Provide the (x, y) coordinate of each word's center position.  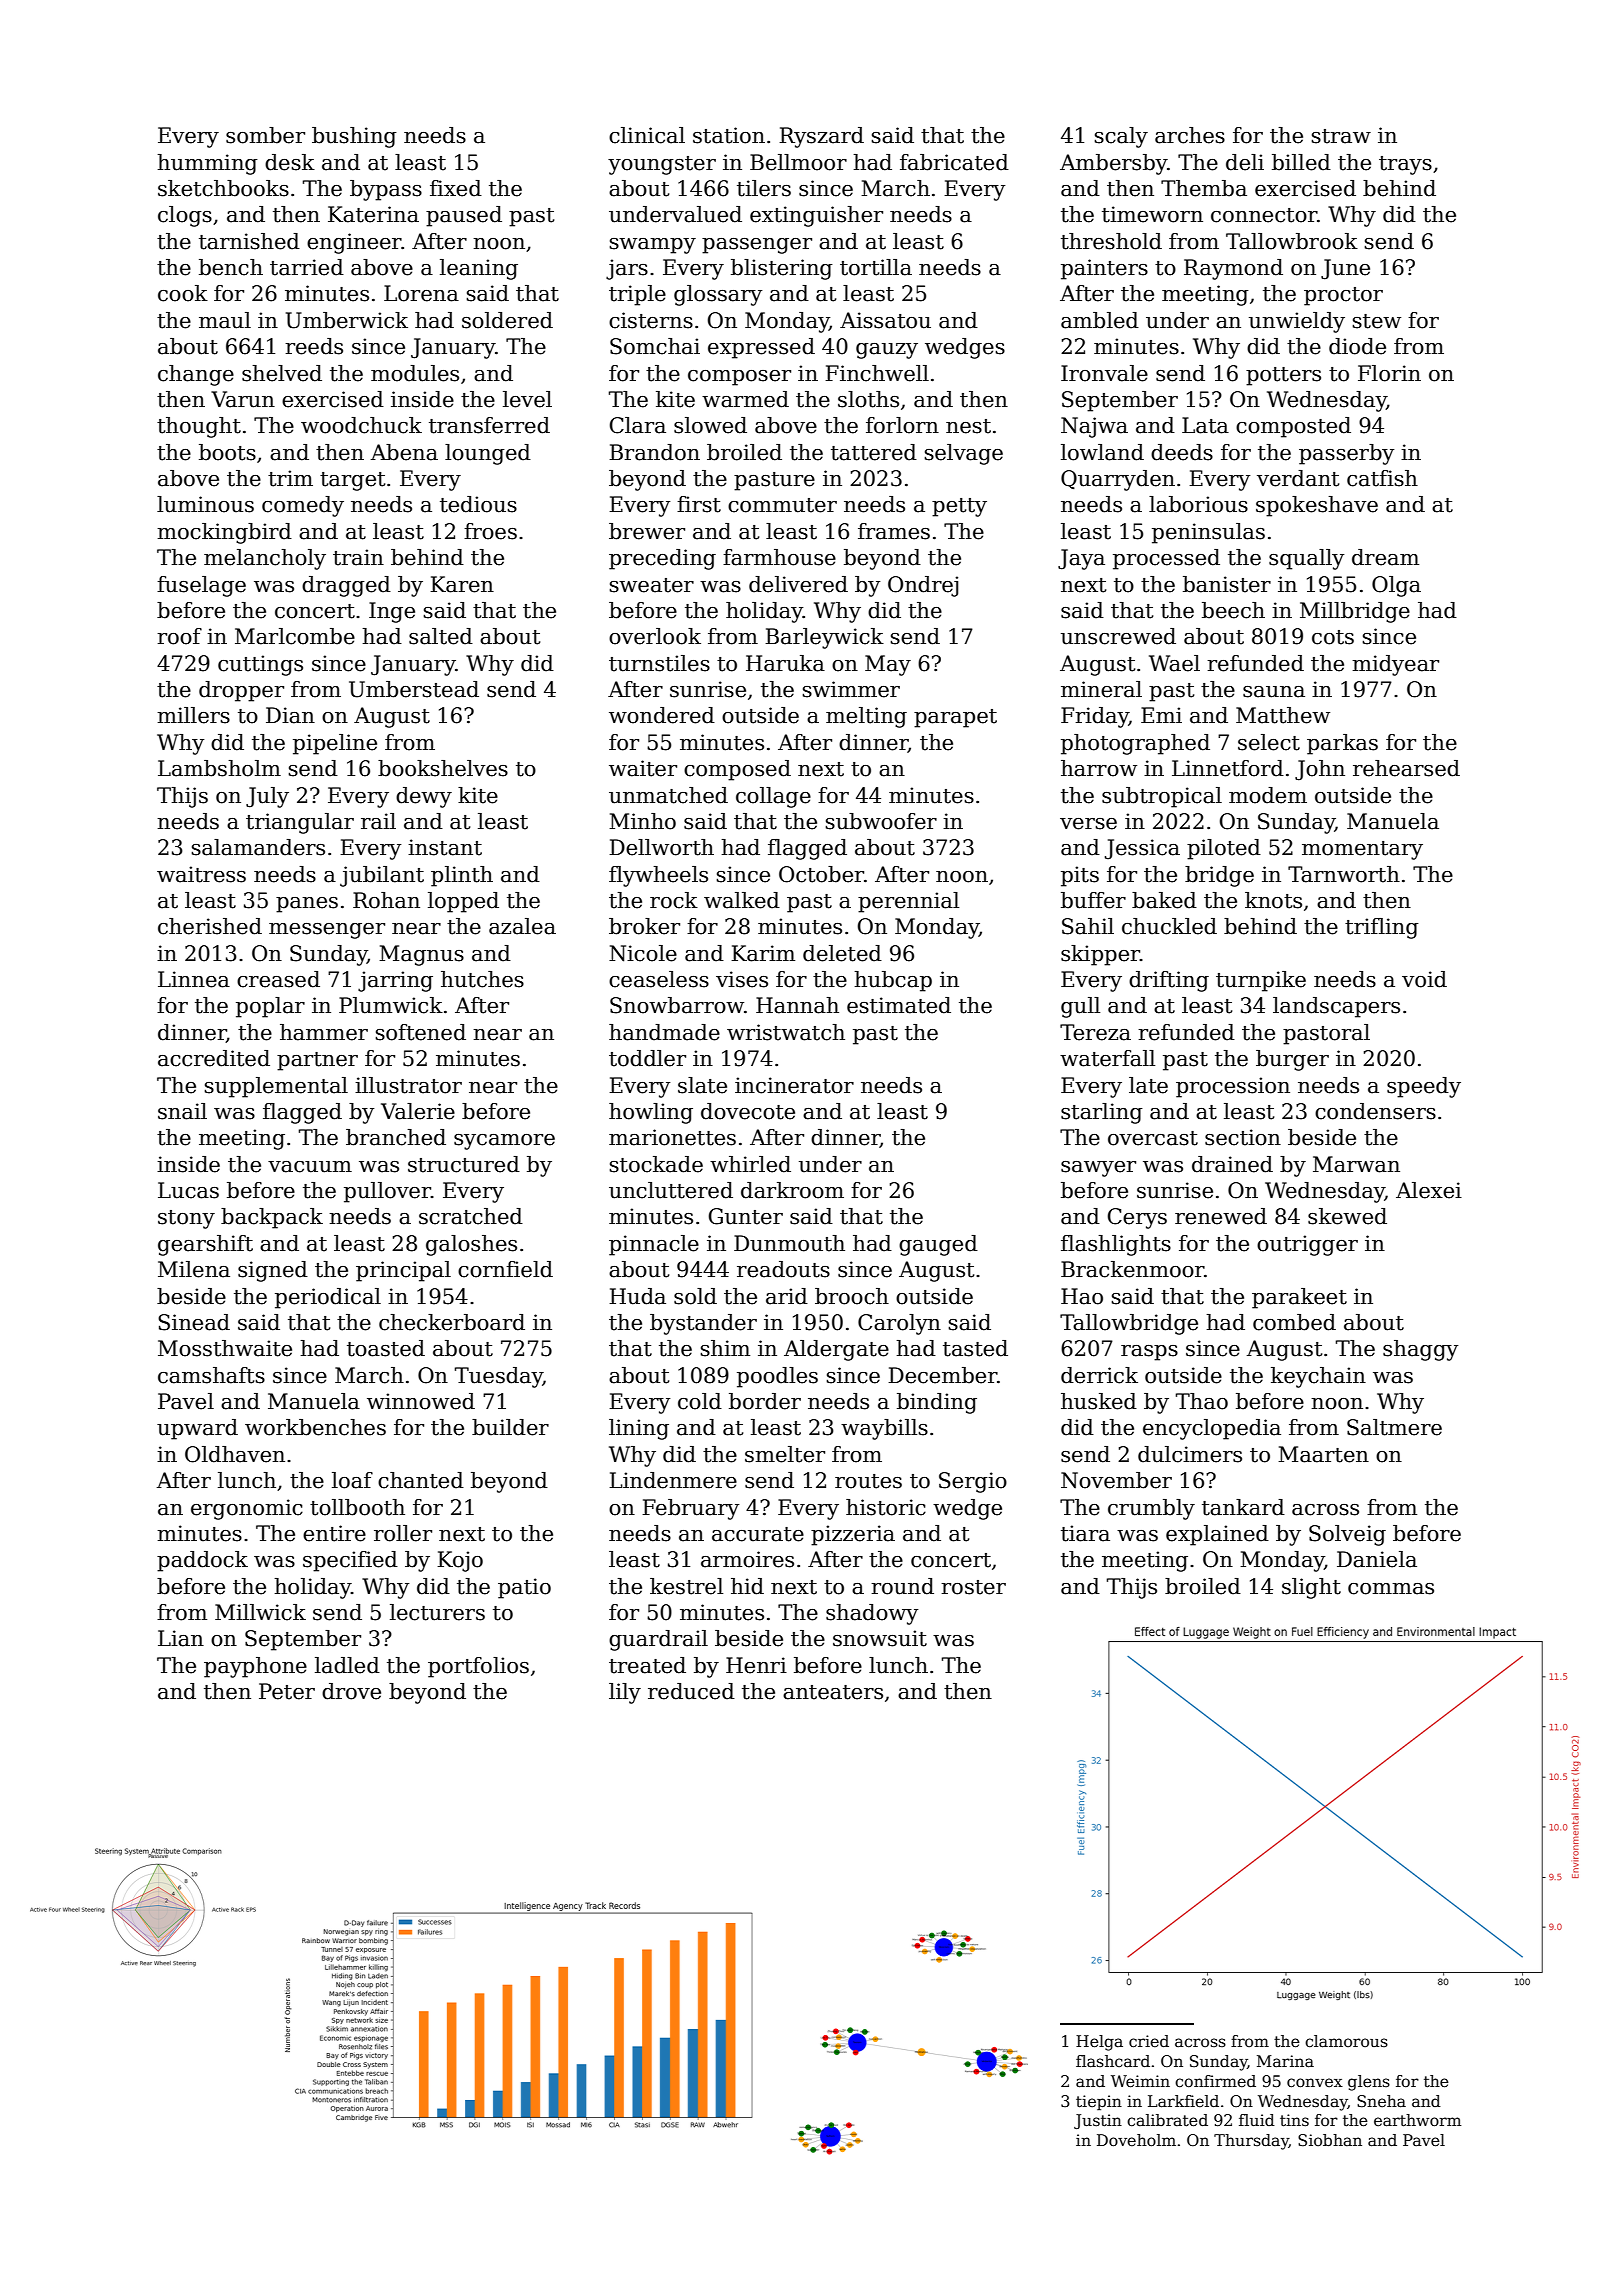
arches (1190, 135)
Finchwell (877, 373)
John (1320, 770)
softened (421, 1032)
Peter (287, 1691)
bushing (354, 137)
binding (937, 1403)
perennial (908, 902)
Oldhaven (235, 1454)
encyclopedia (1212, 1429)
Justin (1098, 2121)
